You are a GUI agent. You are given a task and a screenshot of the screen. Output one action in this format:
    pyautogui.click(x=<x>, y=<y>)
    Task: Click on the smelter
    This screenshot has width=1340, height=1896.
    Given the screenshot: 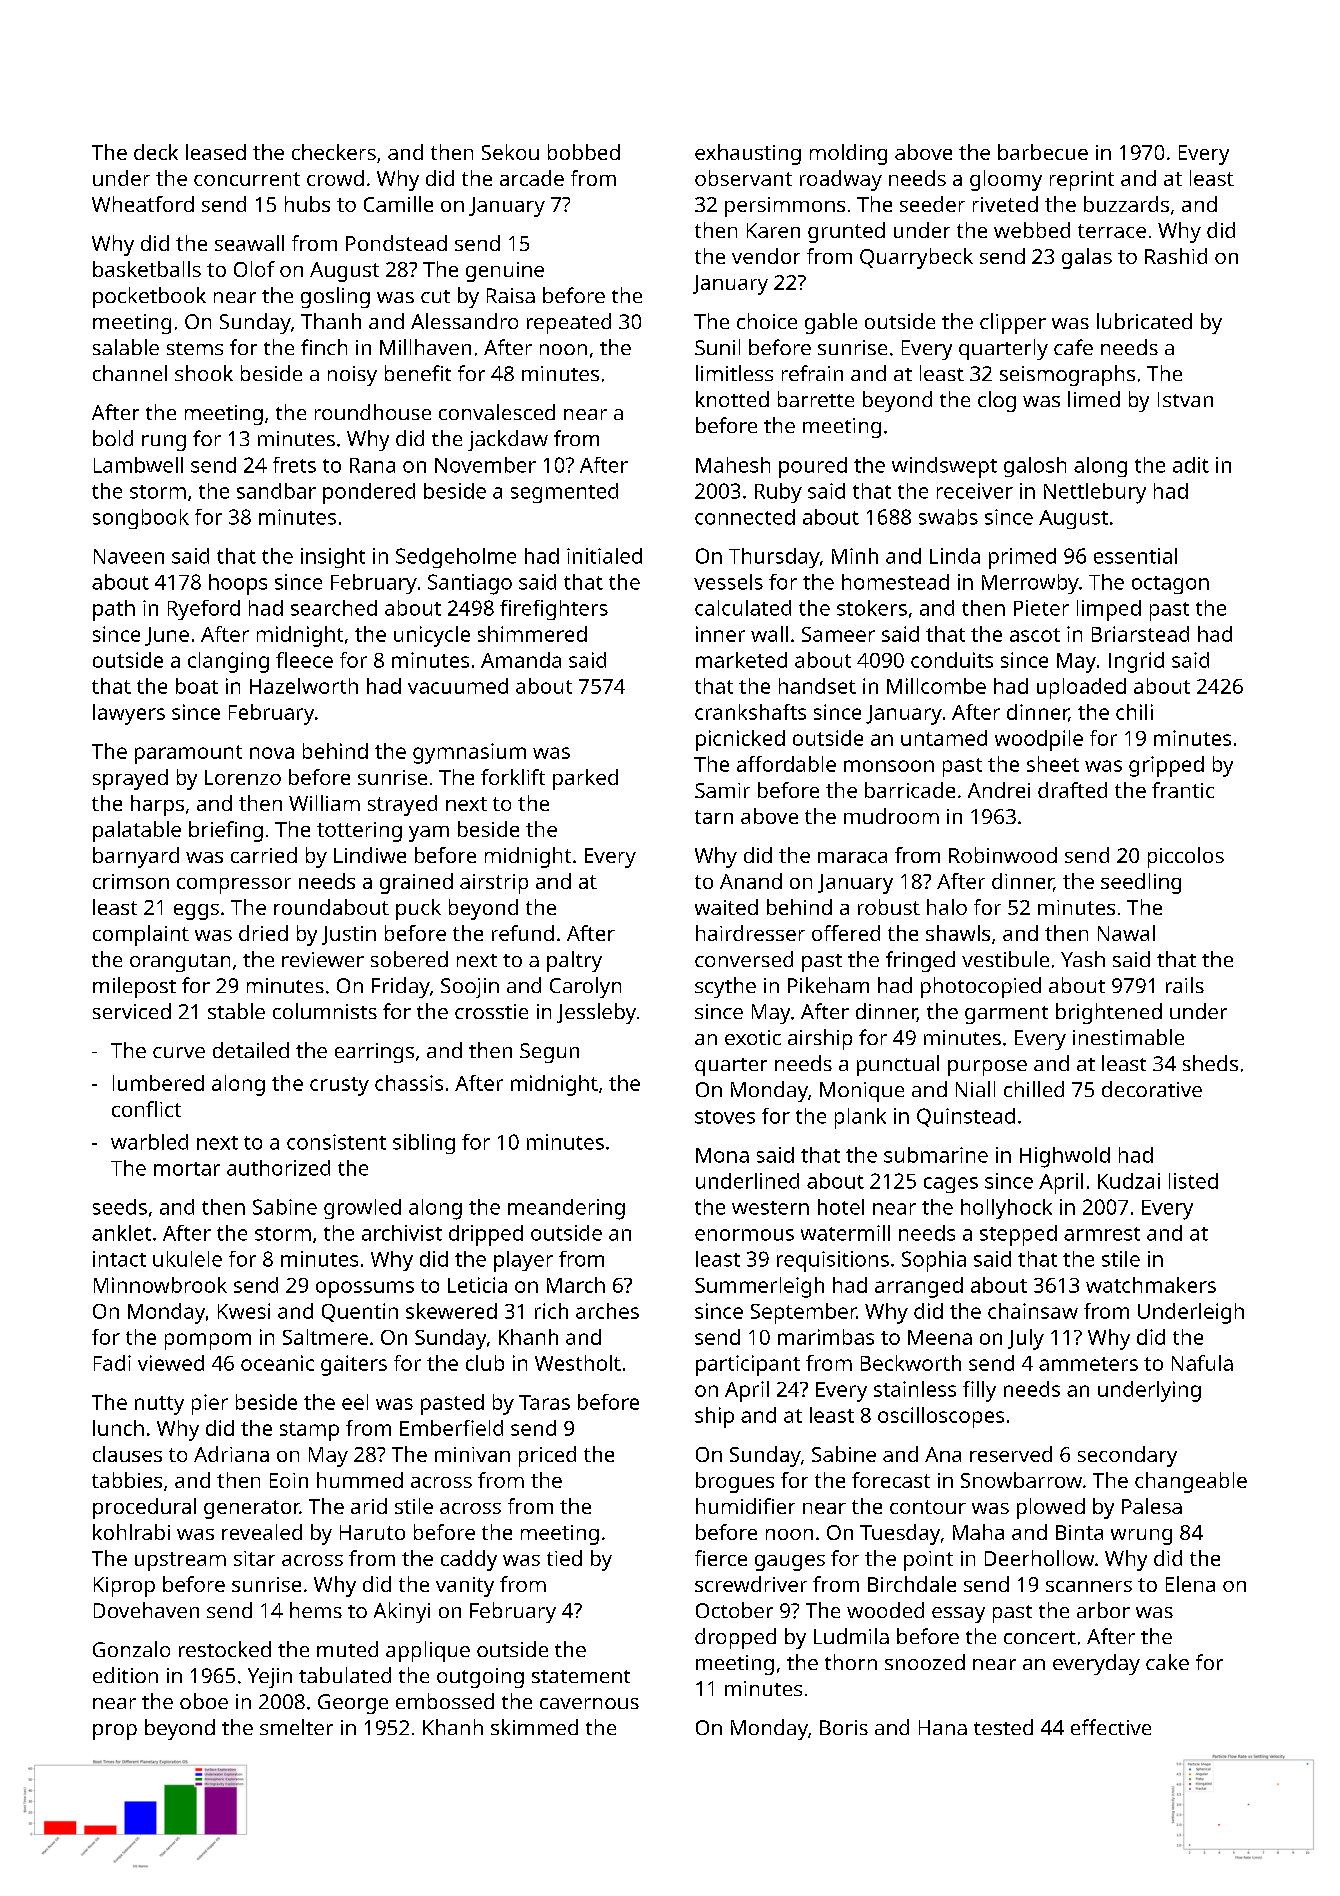 What is the action you would take?
    pyautogui.click(x=296, y=1727)
